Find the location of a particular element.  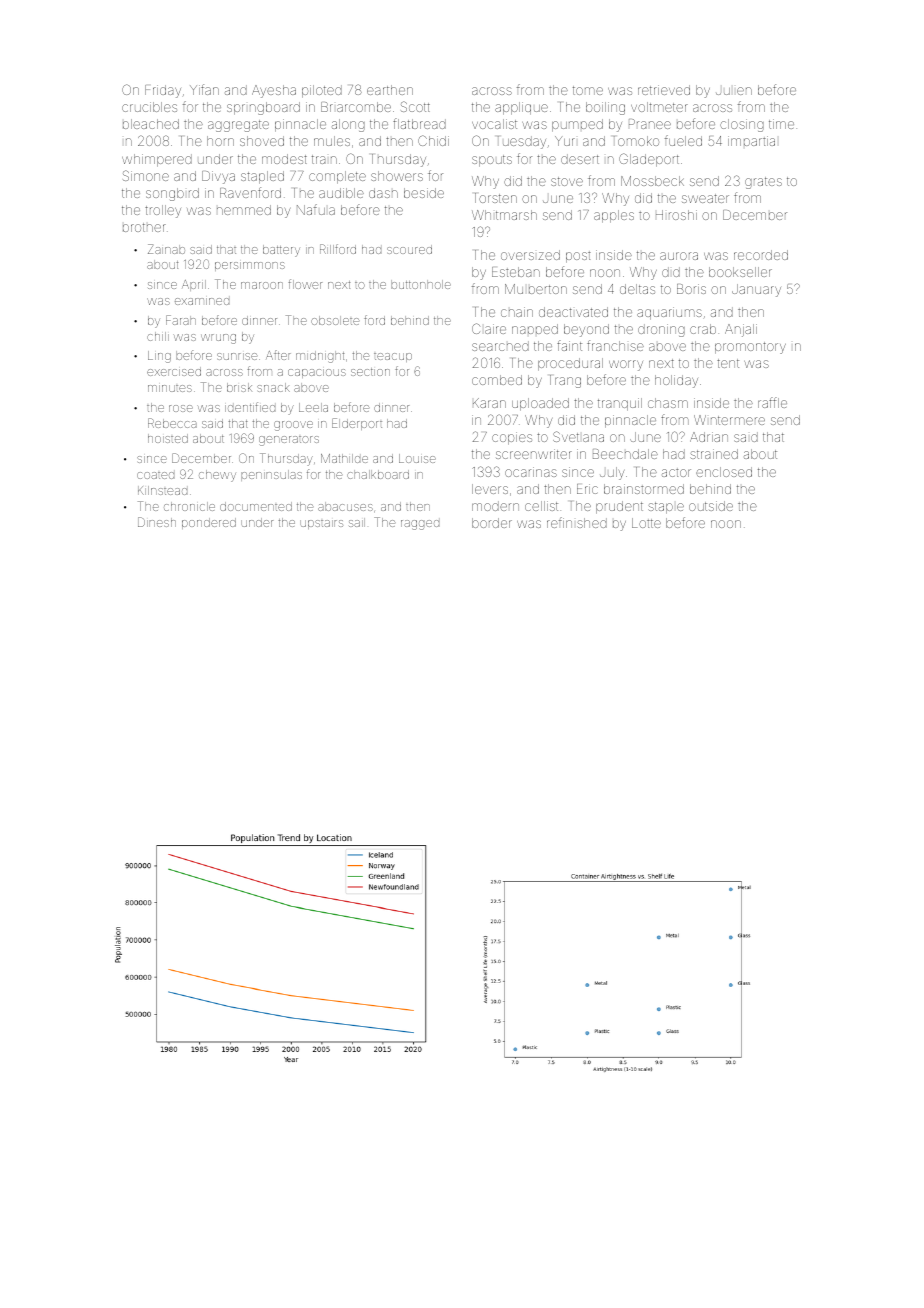

horn is located at coordinates (220, 141).
